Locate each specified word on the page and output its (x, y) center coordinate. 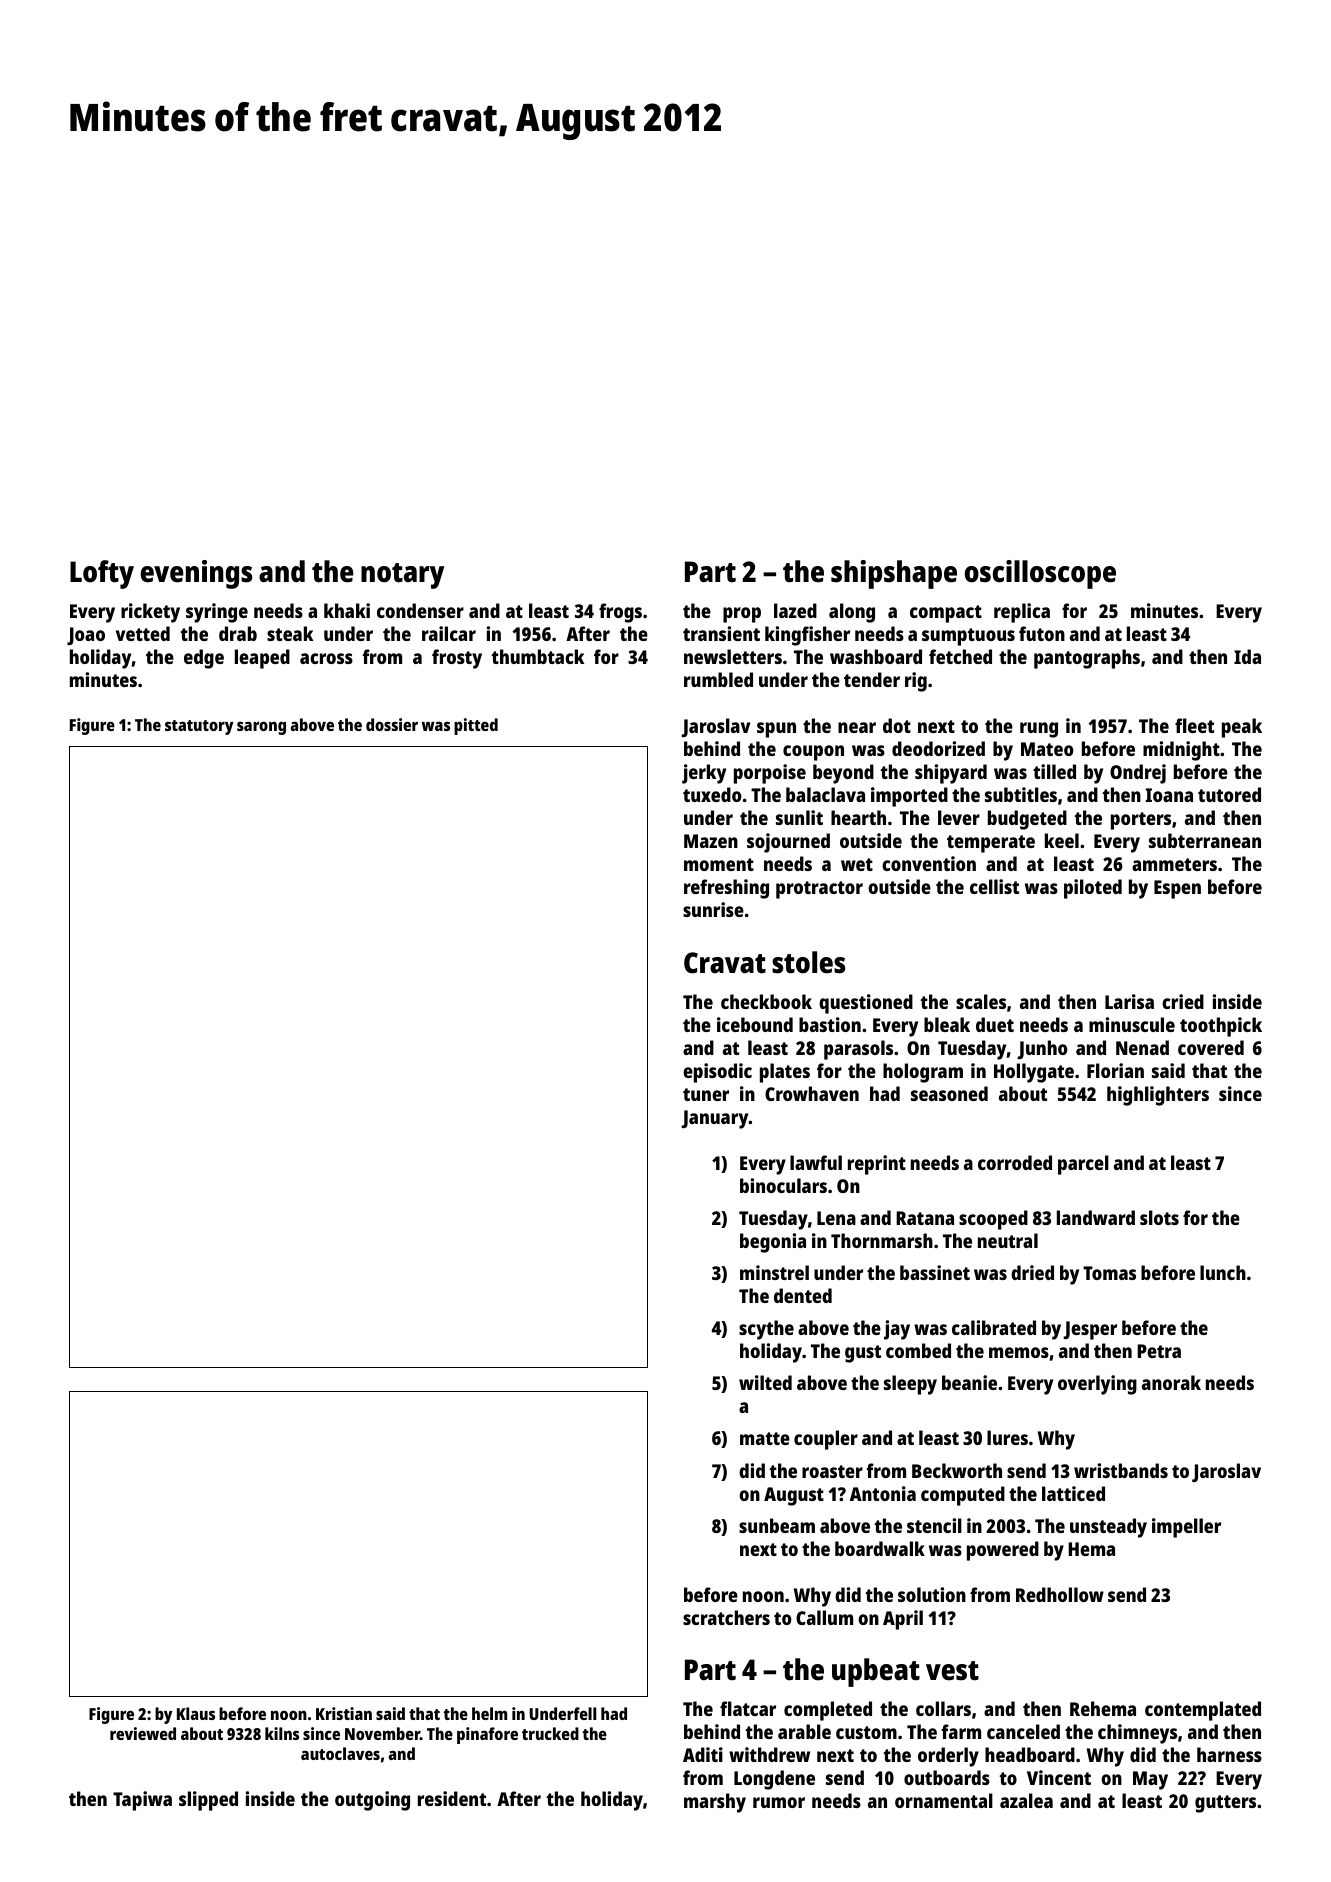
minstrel (774, 1272)
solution (932, 1594)
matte (765, 1438)
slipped (208, 1801)
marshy (715, 1803)
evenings (196, 574)
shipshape (894, 574)
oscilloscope (1040, 574)
